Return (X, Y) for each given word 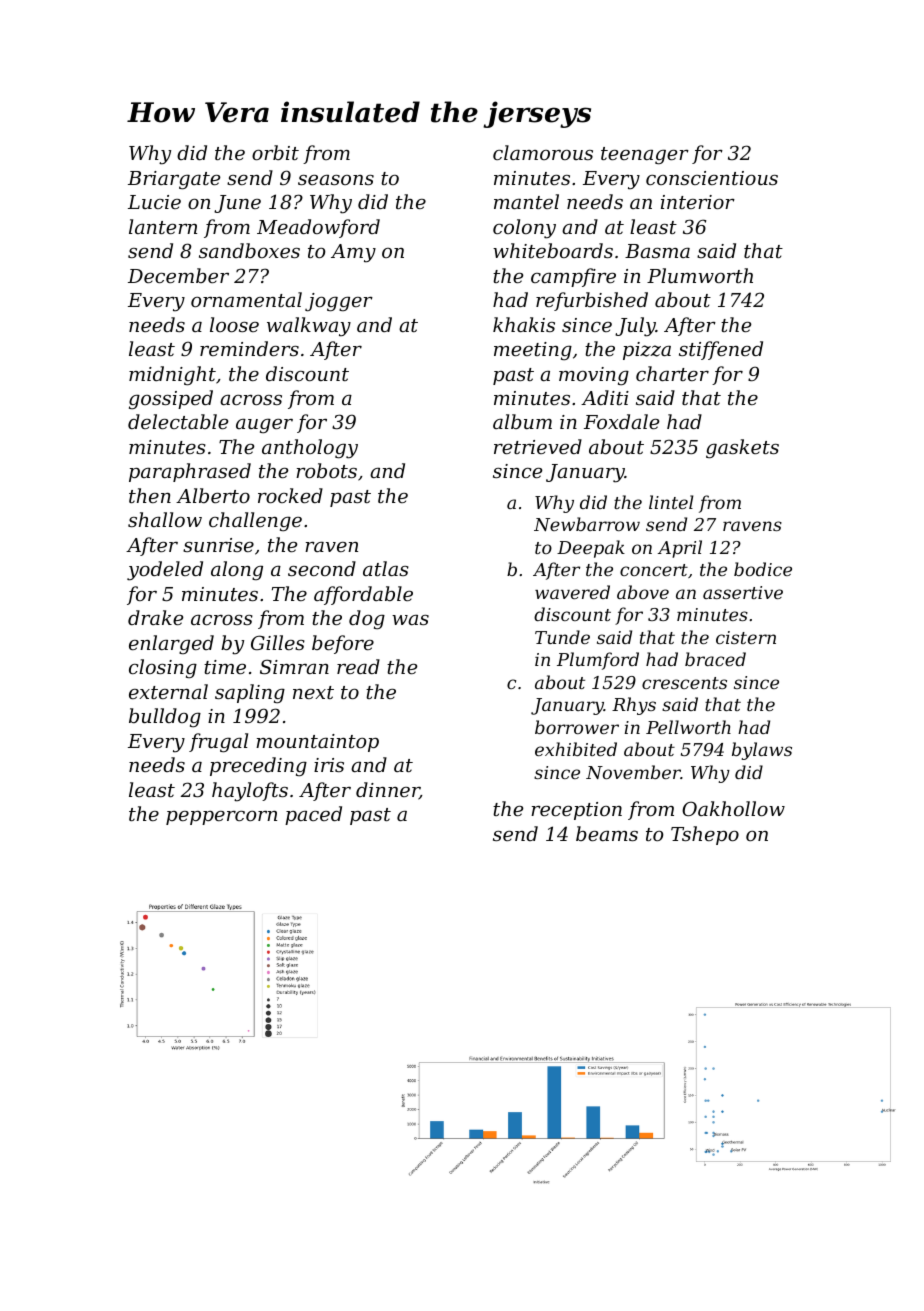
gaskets (742, 449)
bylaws (762, 751)
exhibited (576, 749)
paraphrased (190, 472)
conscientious (712, 178)
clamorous (543, 152)
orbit (275, 152)
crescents (684, 683)
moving (594, 376)
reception (576, 811)
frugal (218, 743)
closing (163, 669)
